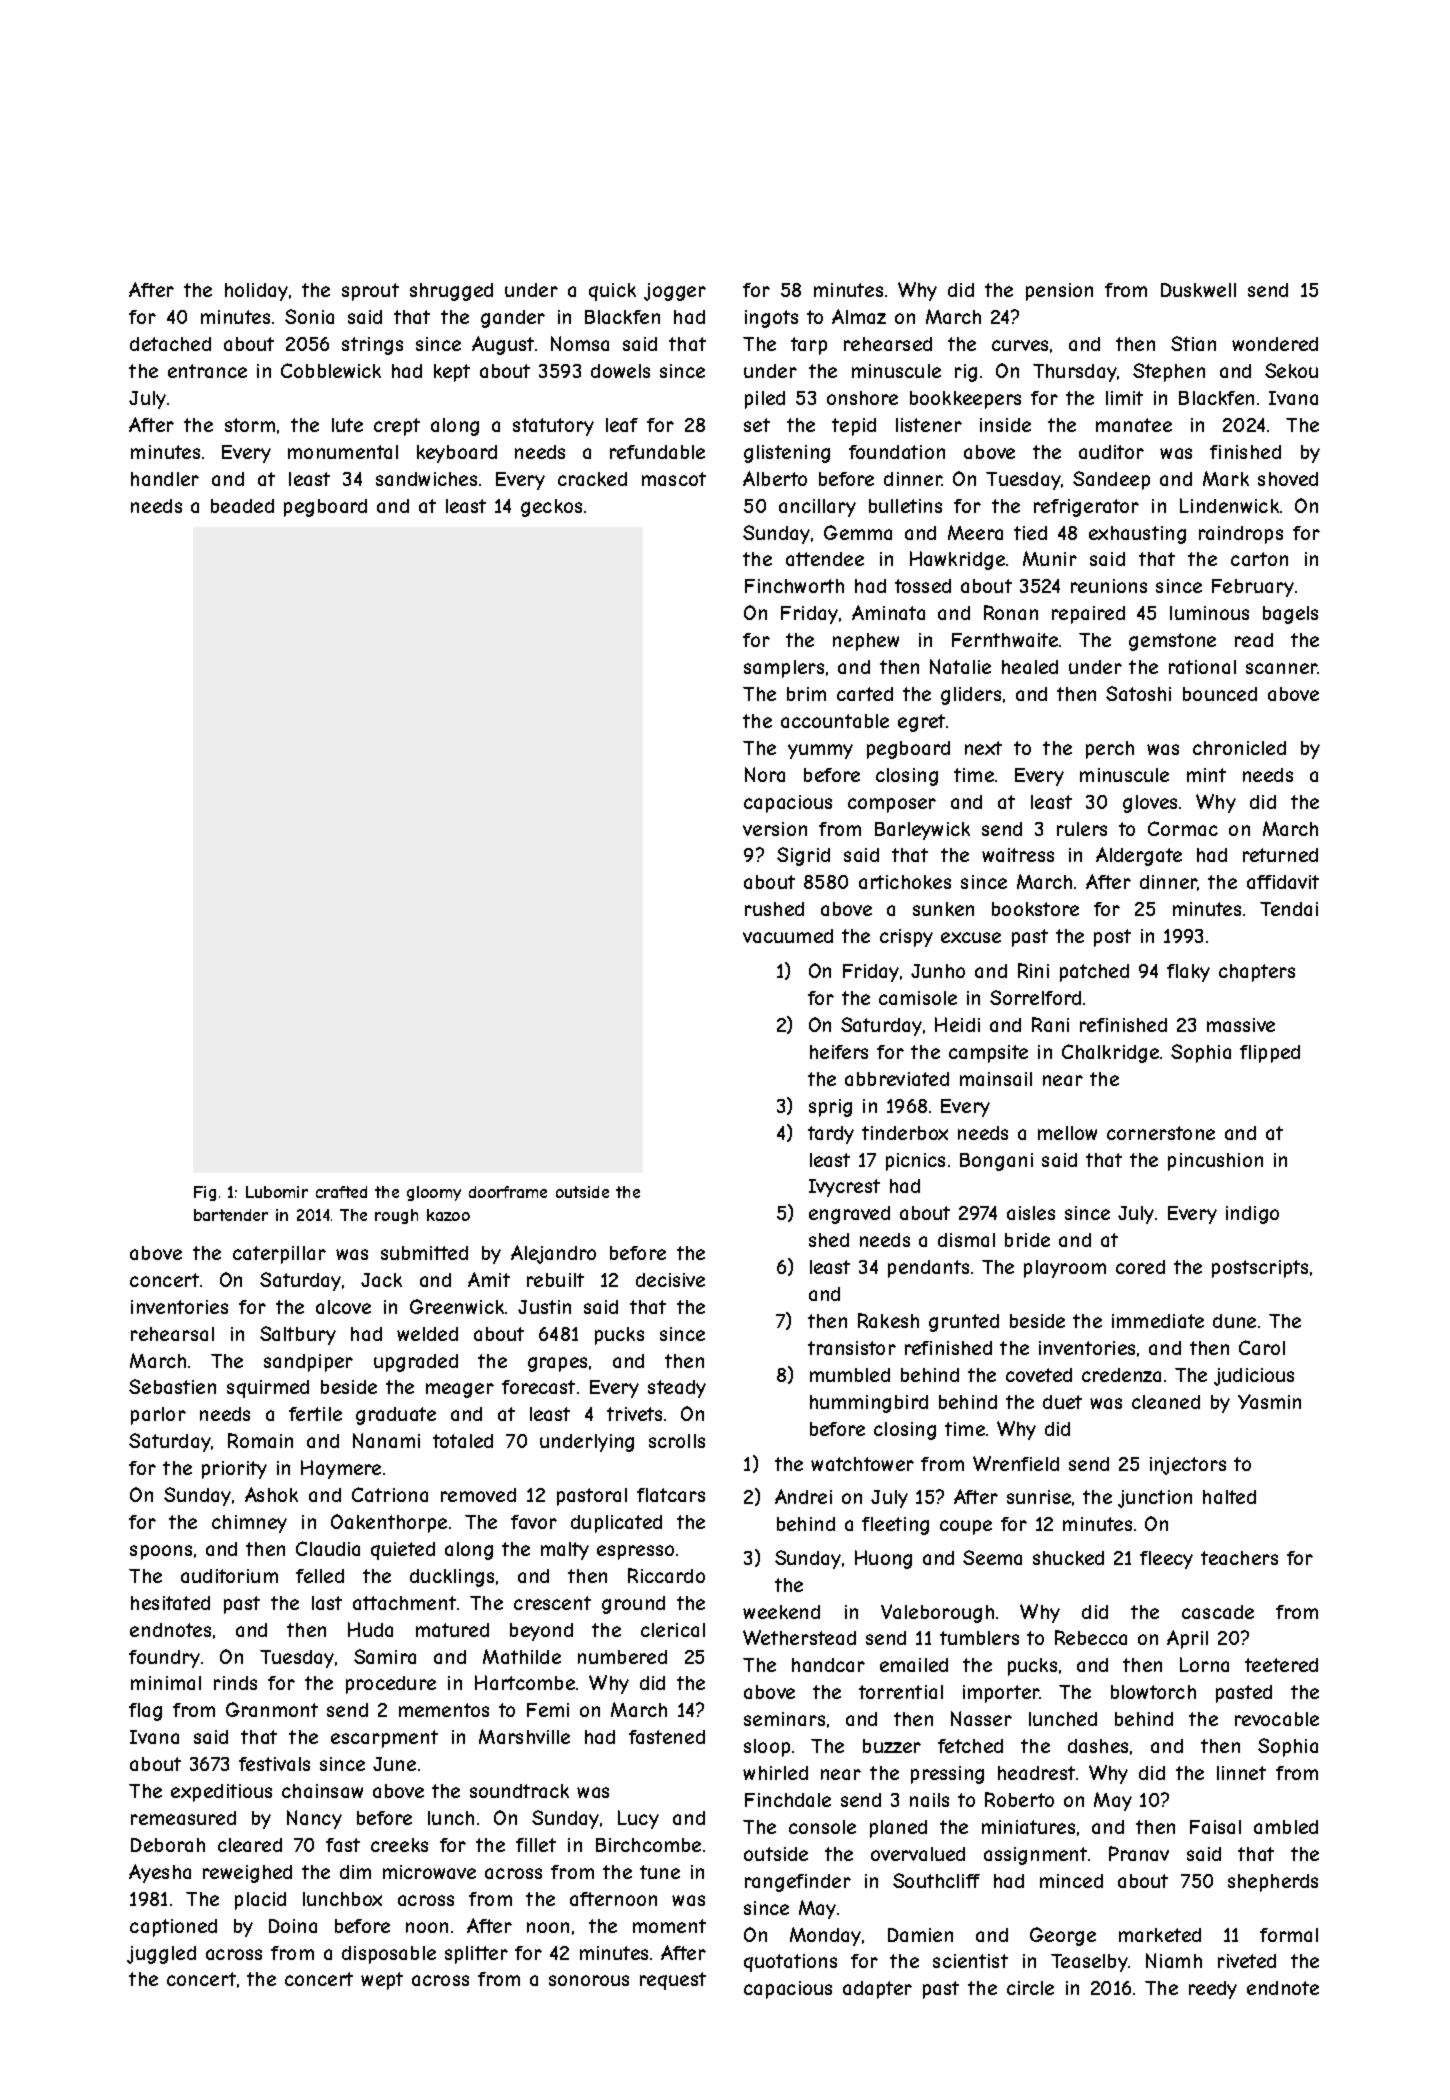 The width and height of the image is (1450, 2100). Describe the element at coordinates (1270, 1054) in the image. I see `flipped` at that location.
